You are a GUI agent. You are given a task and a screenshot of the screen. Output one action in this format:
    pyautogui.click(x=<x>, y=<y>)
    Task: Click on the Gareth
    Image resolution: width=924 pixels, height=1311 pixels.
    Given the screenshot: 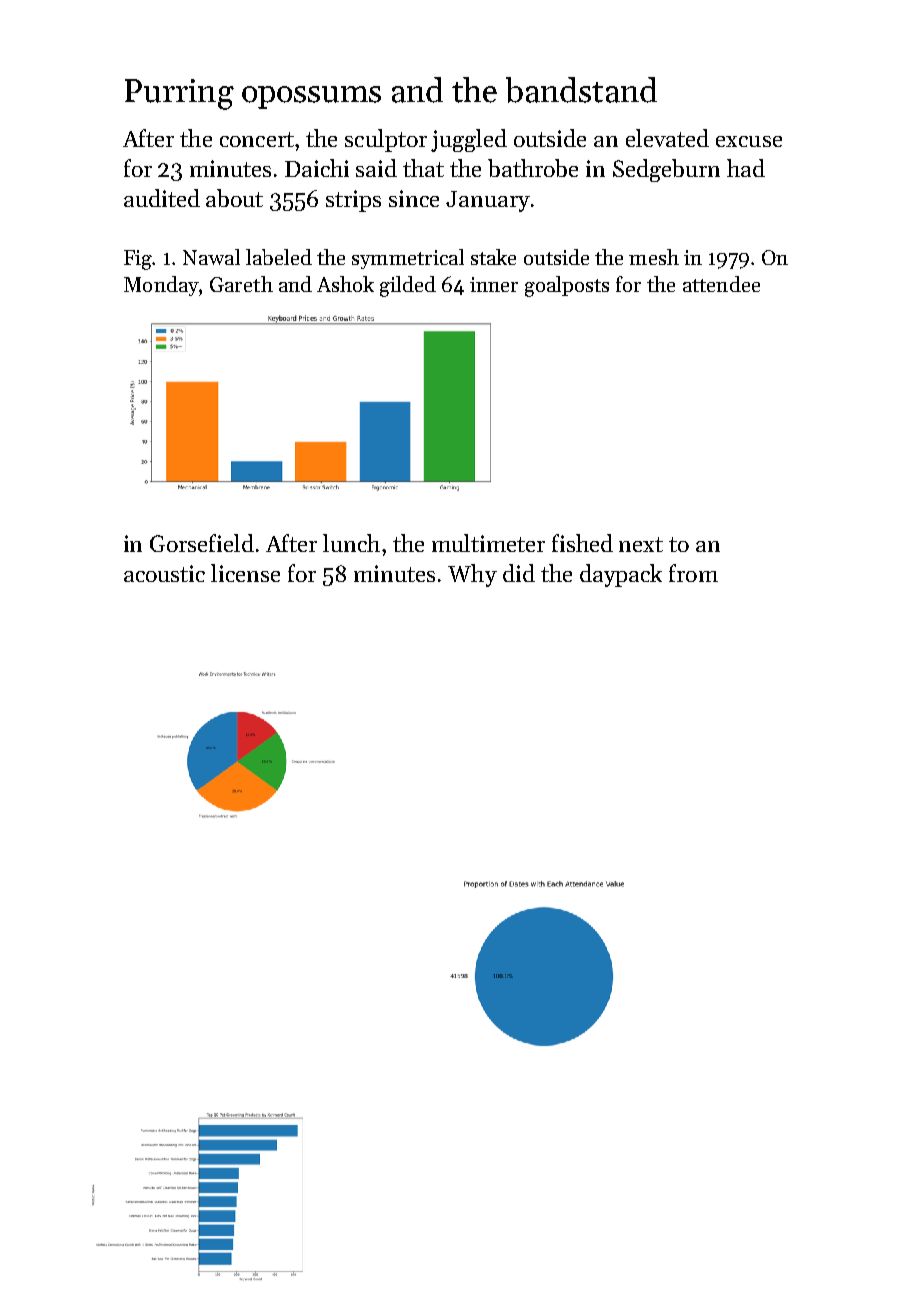 What is the action you would take?
    pyautogui.click(x=241, y=284)
